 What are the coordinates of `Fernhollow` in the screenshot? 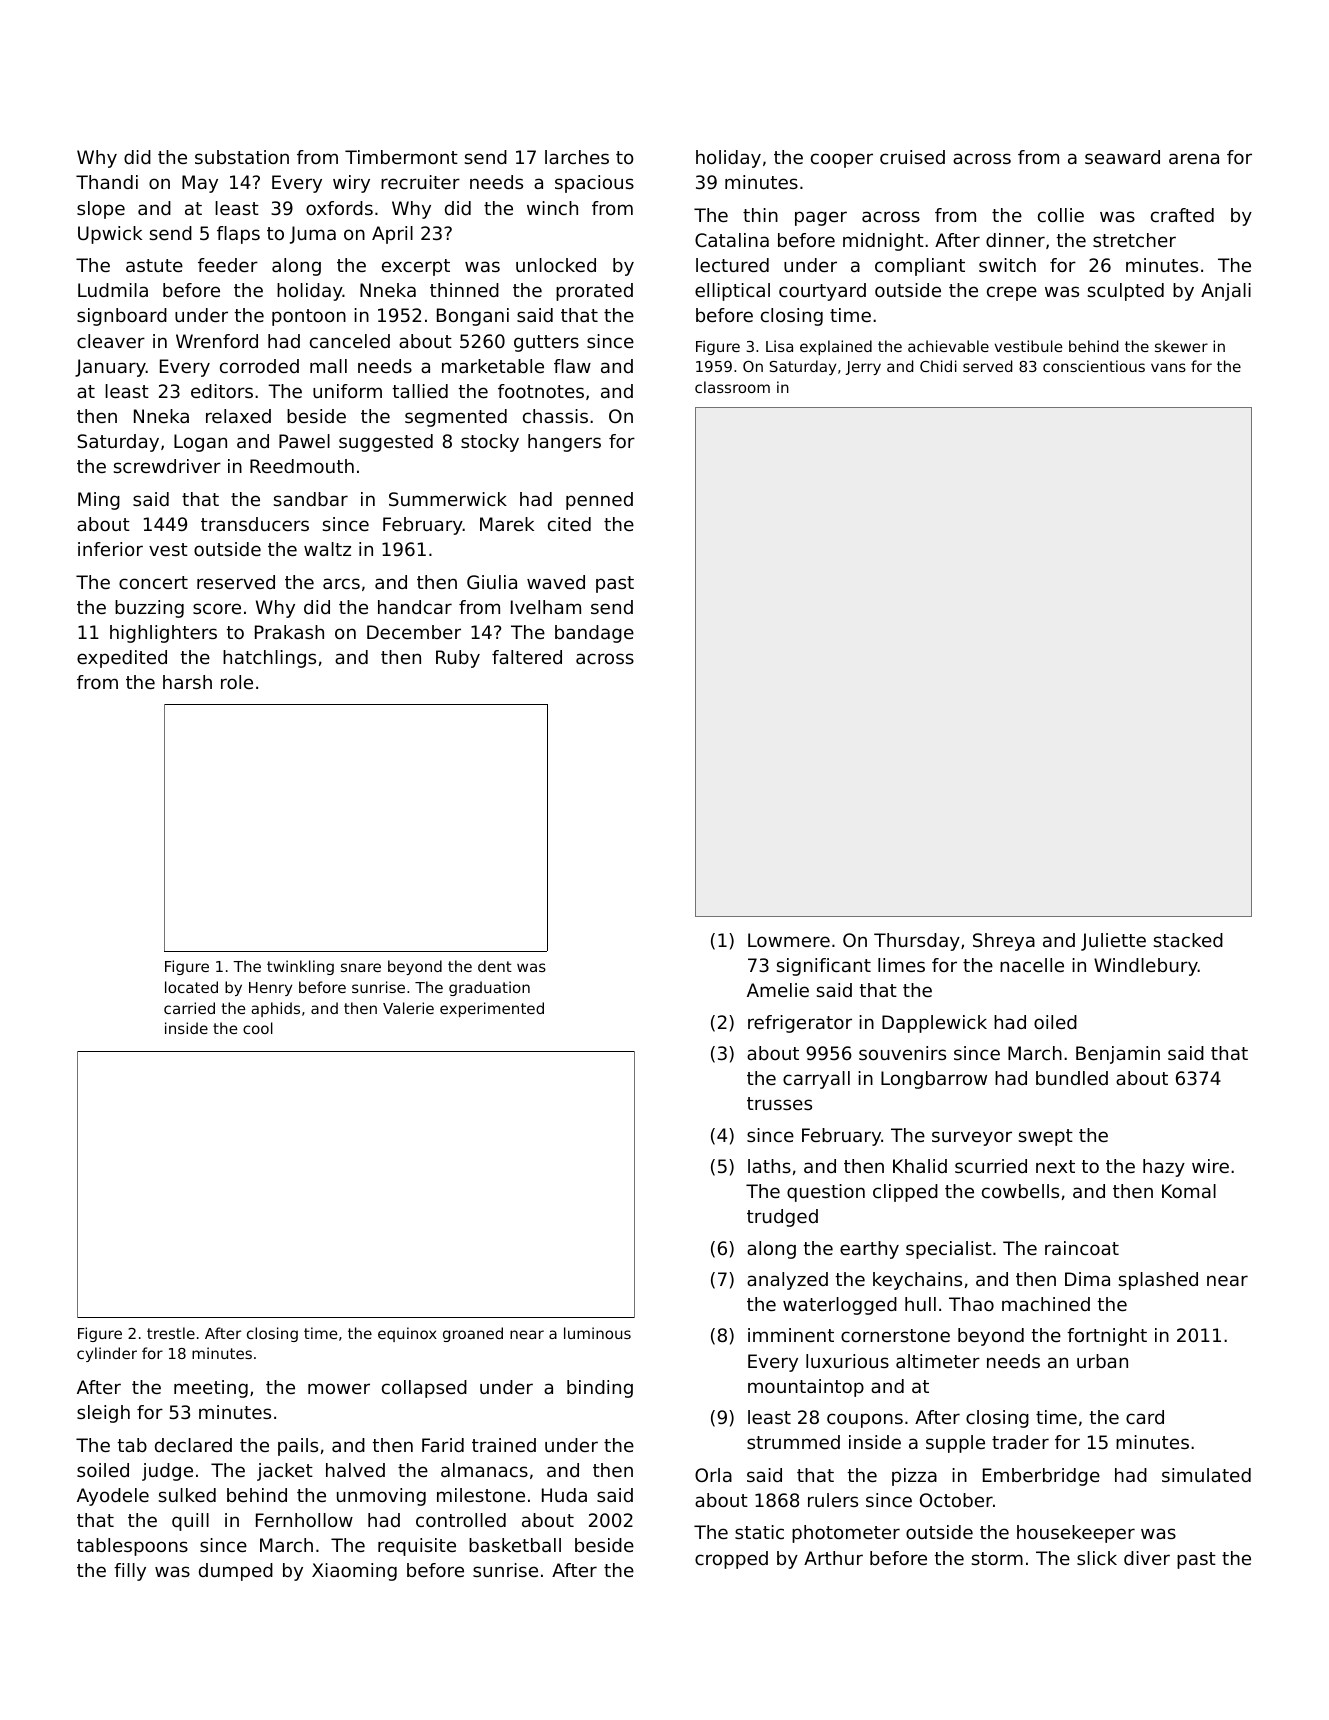 It's located at (304, 1520).
